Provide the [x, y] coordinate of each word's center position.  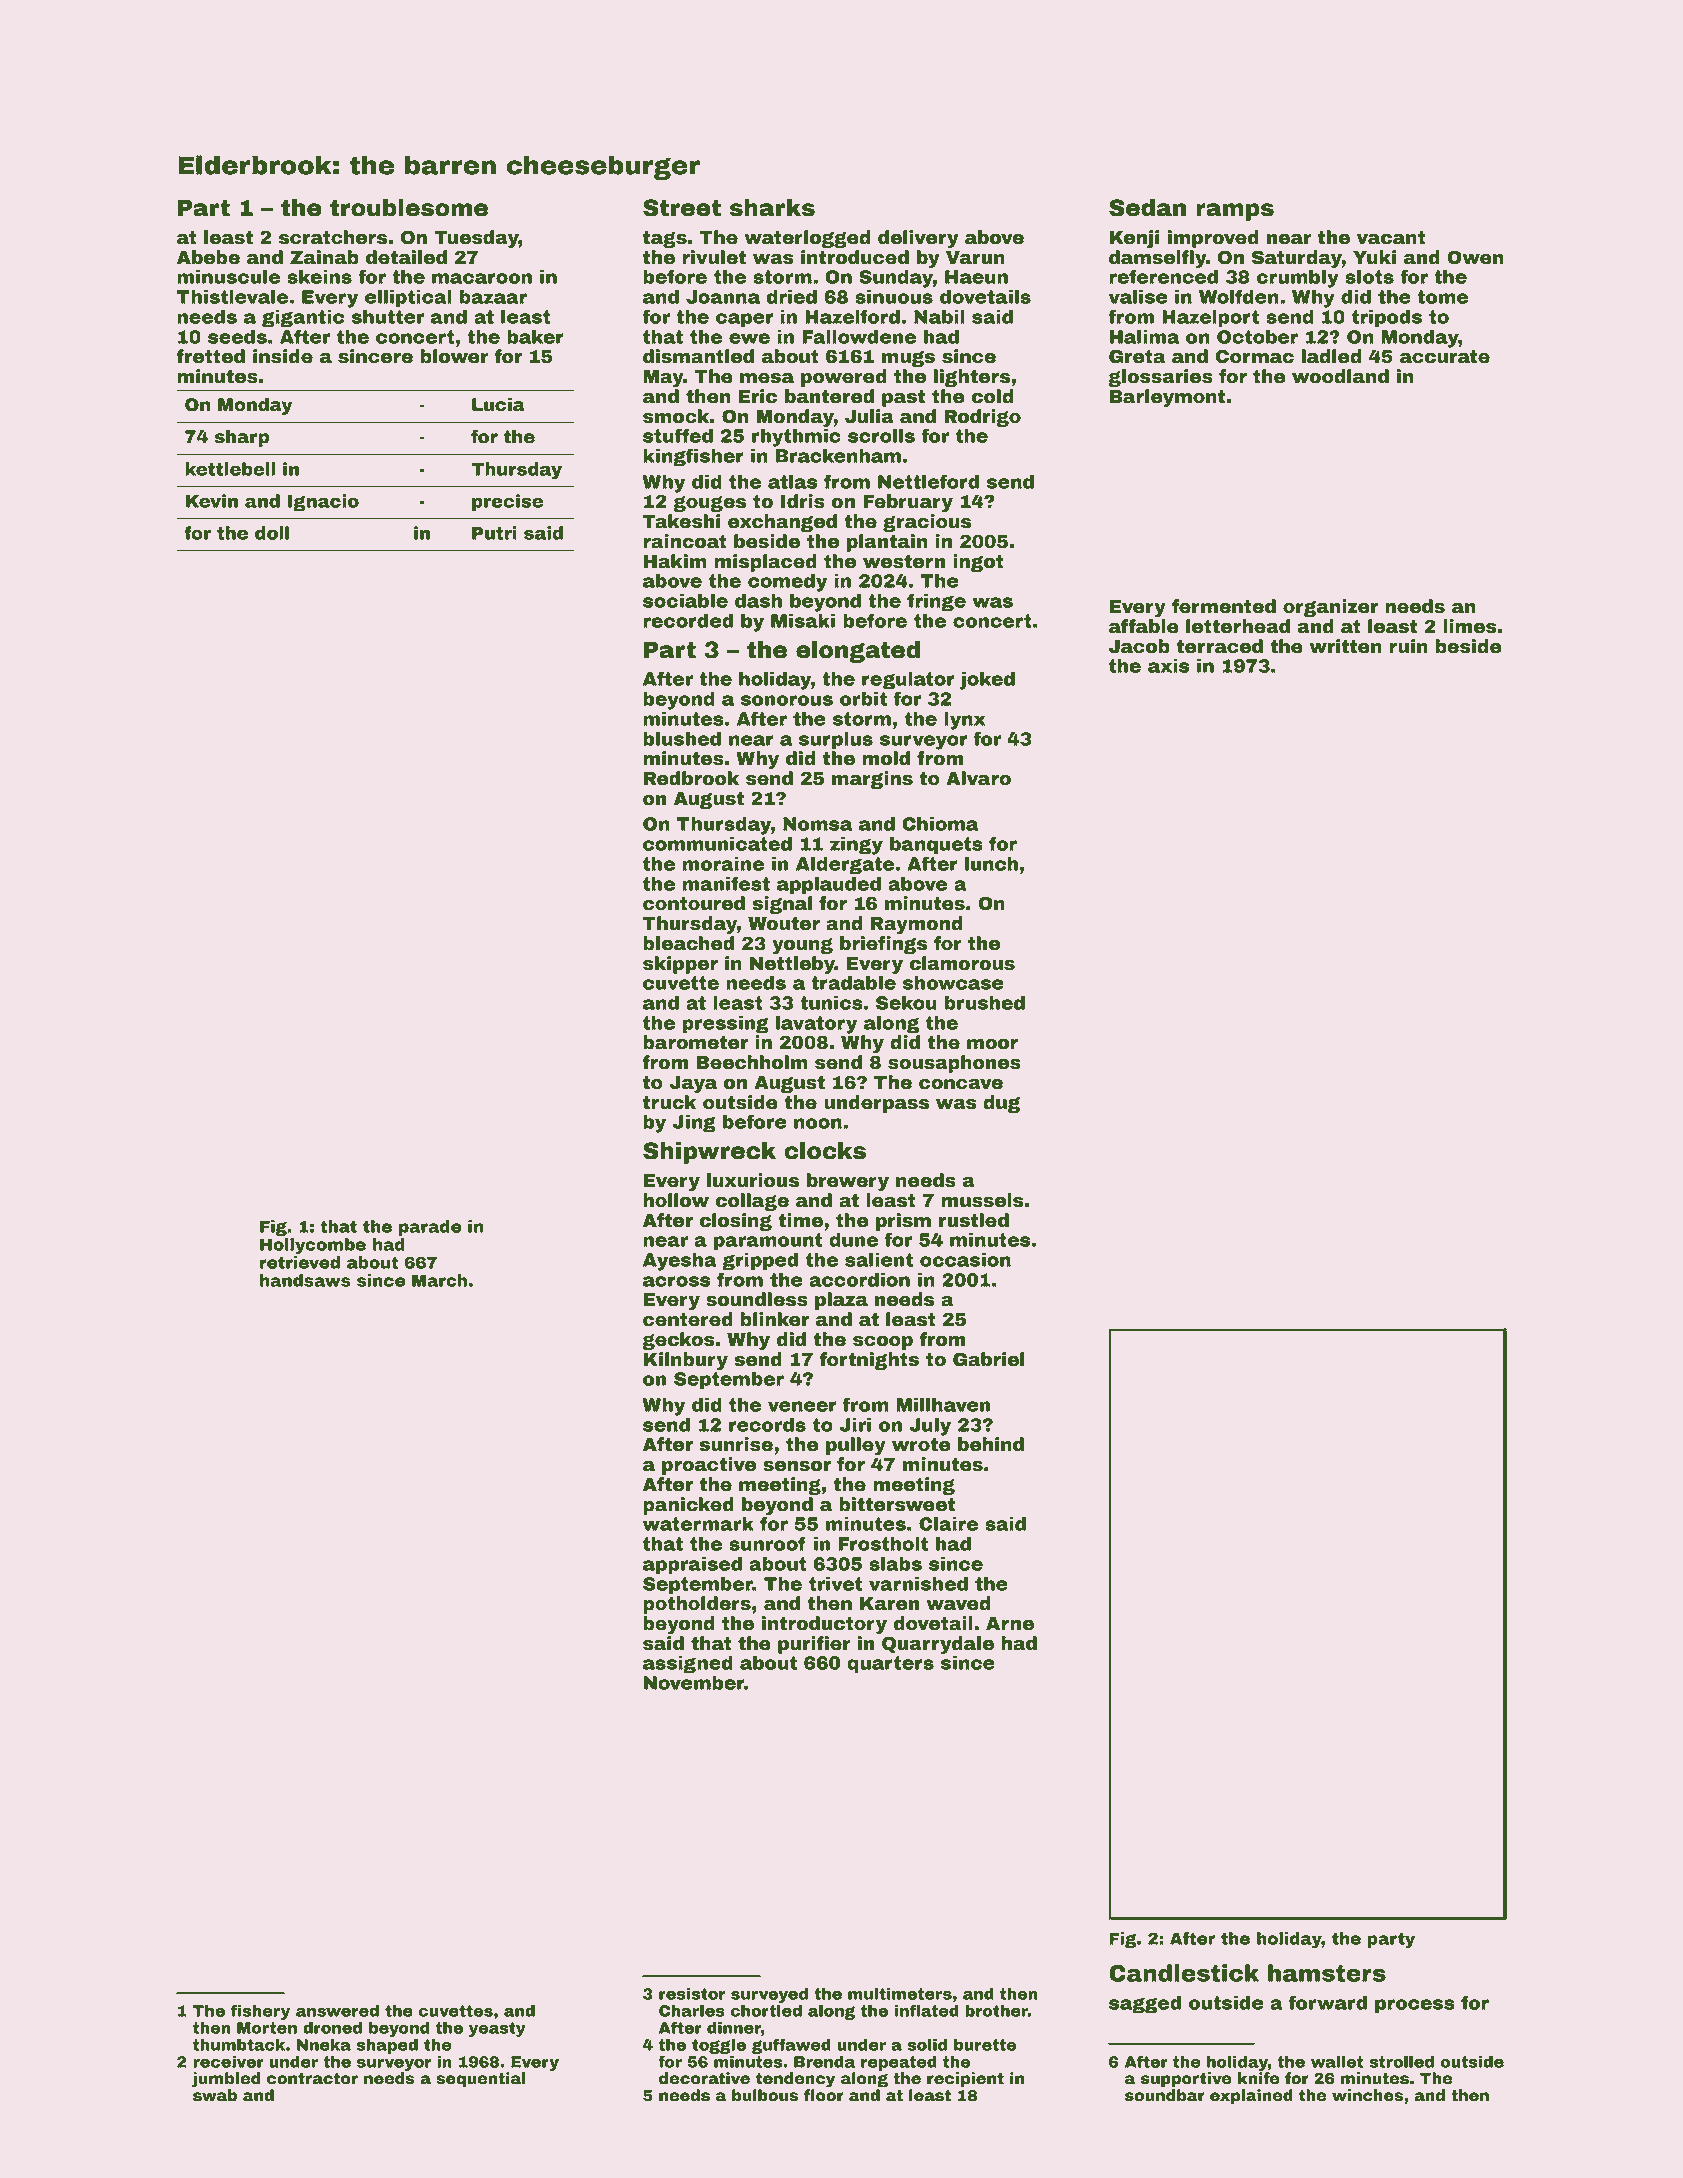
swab [215, 2095]
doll [272, 533]
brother [996, 2011]
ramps [1235, 212]
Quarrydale [938, 1645]
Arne [1010, 1624]
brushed [984, 1003]
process [1415, 2006]
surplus [836, 741]
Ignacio [323, 502]
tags [665, 239]
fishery [260, 2012]
